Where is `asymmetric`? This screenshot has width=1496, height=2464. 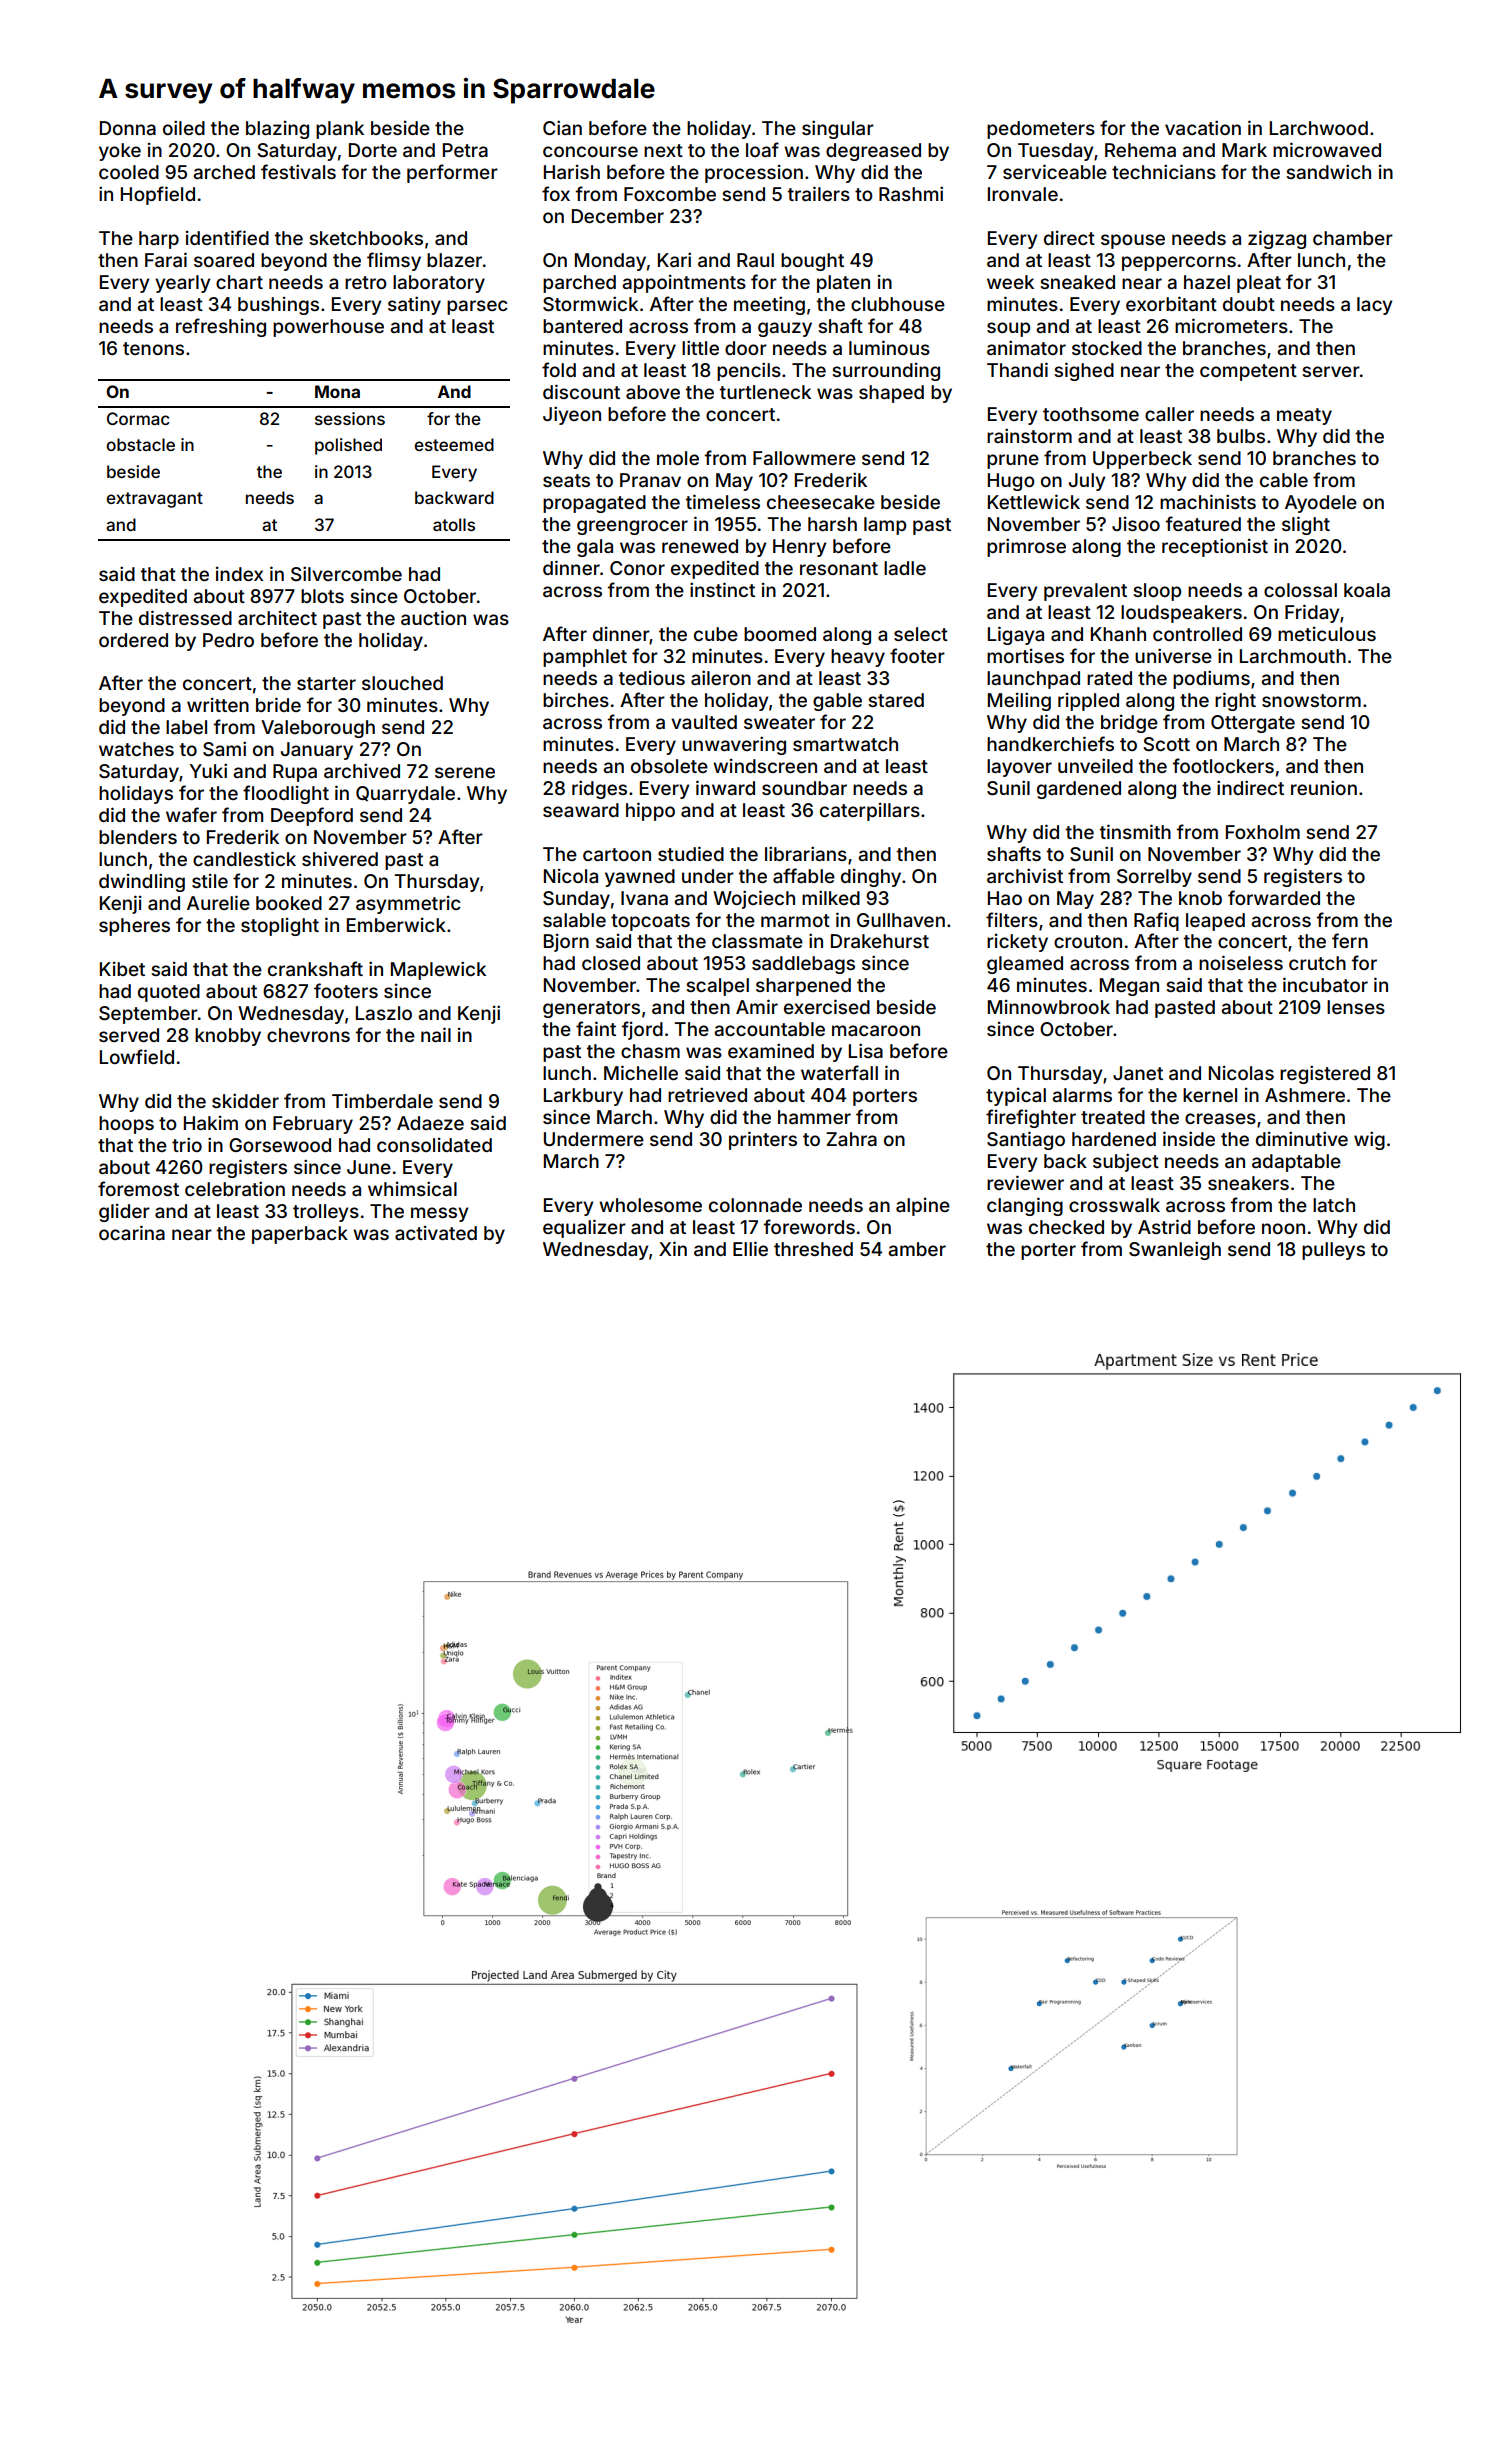
asymmetric is located at coordinates (408, 905).
